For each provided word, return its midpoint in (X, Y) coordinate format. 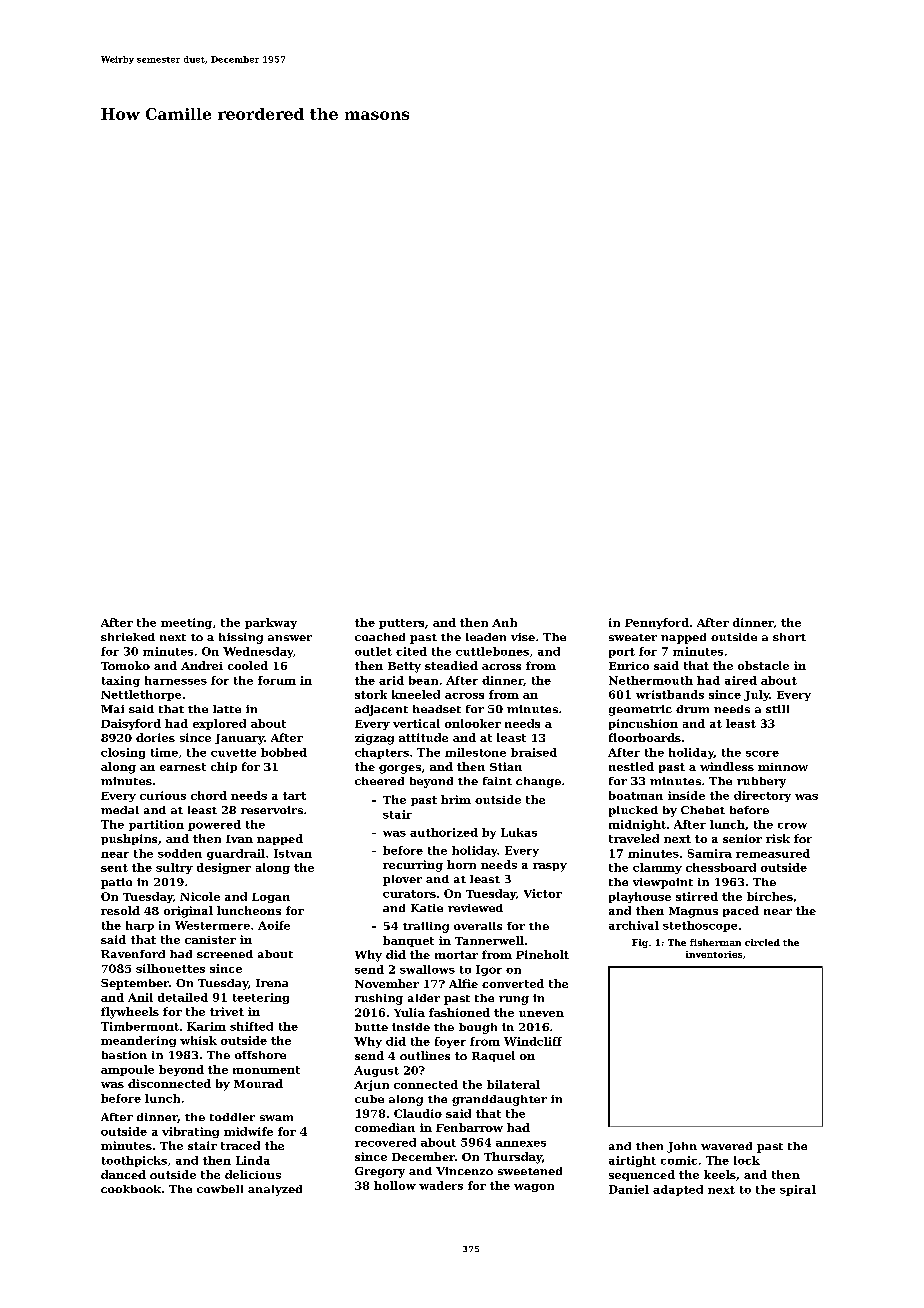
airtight (632, 1161)
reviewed (475, 908)
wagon (534, 1188)
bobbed (284, 752)
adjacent (381, 710)
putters (401, 624)
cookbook (131, 1189)
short (789, 637)
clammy (657, 868)
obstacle (763, 665)
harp (140, 926)
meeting (186, 623)
